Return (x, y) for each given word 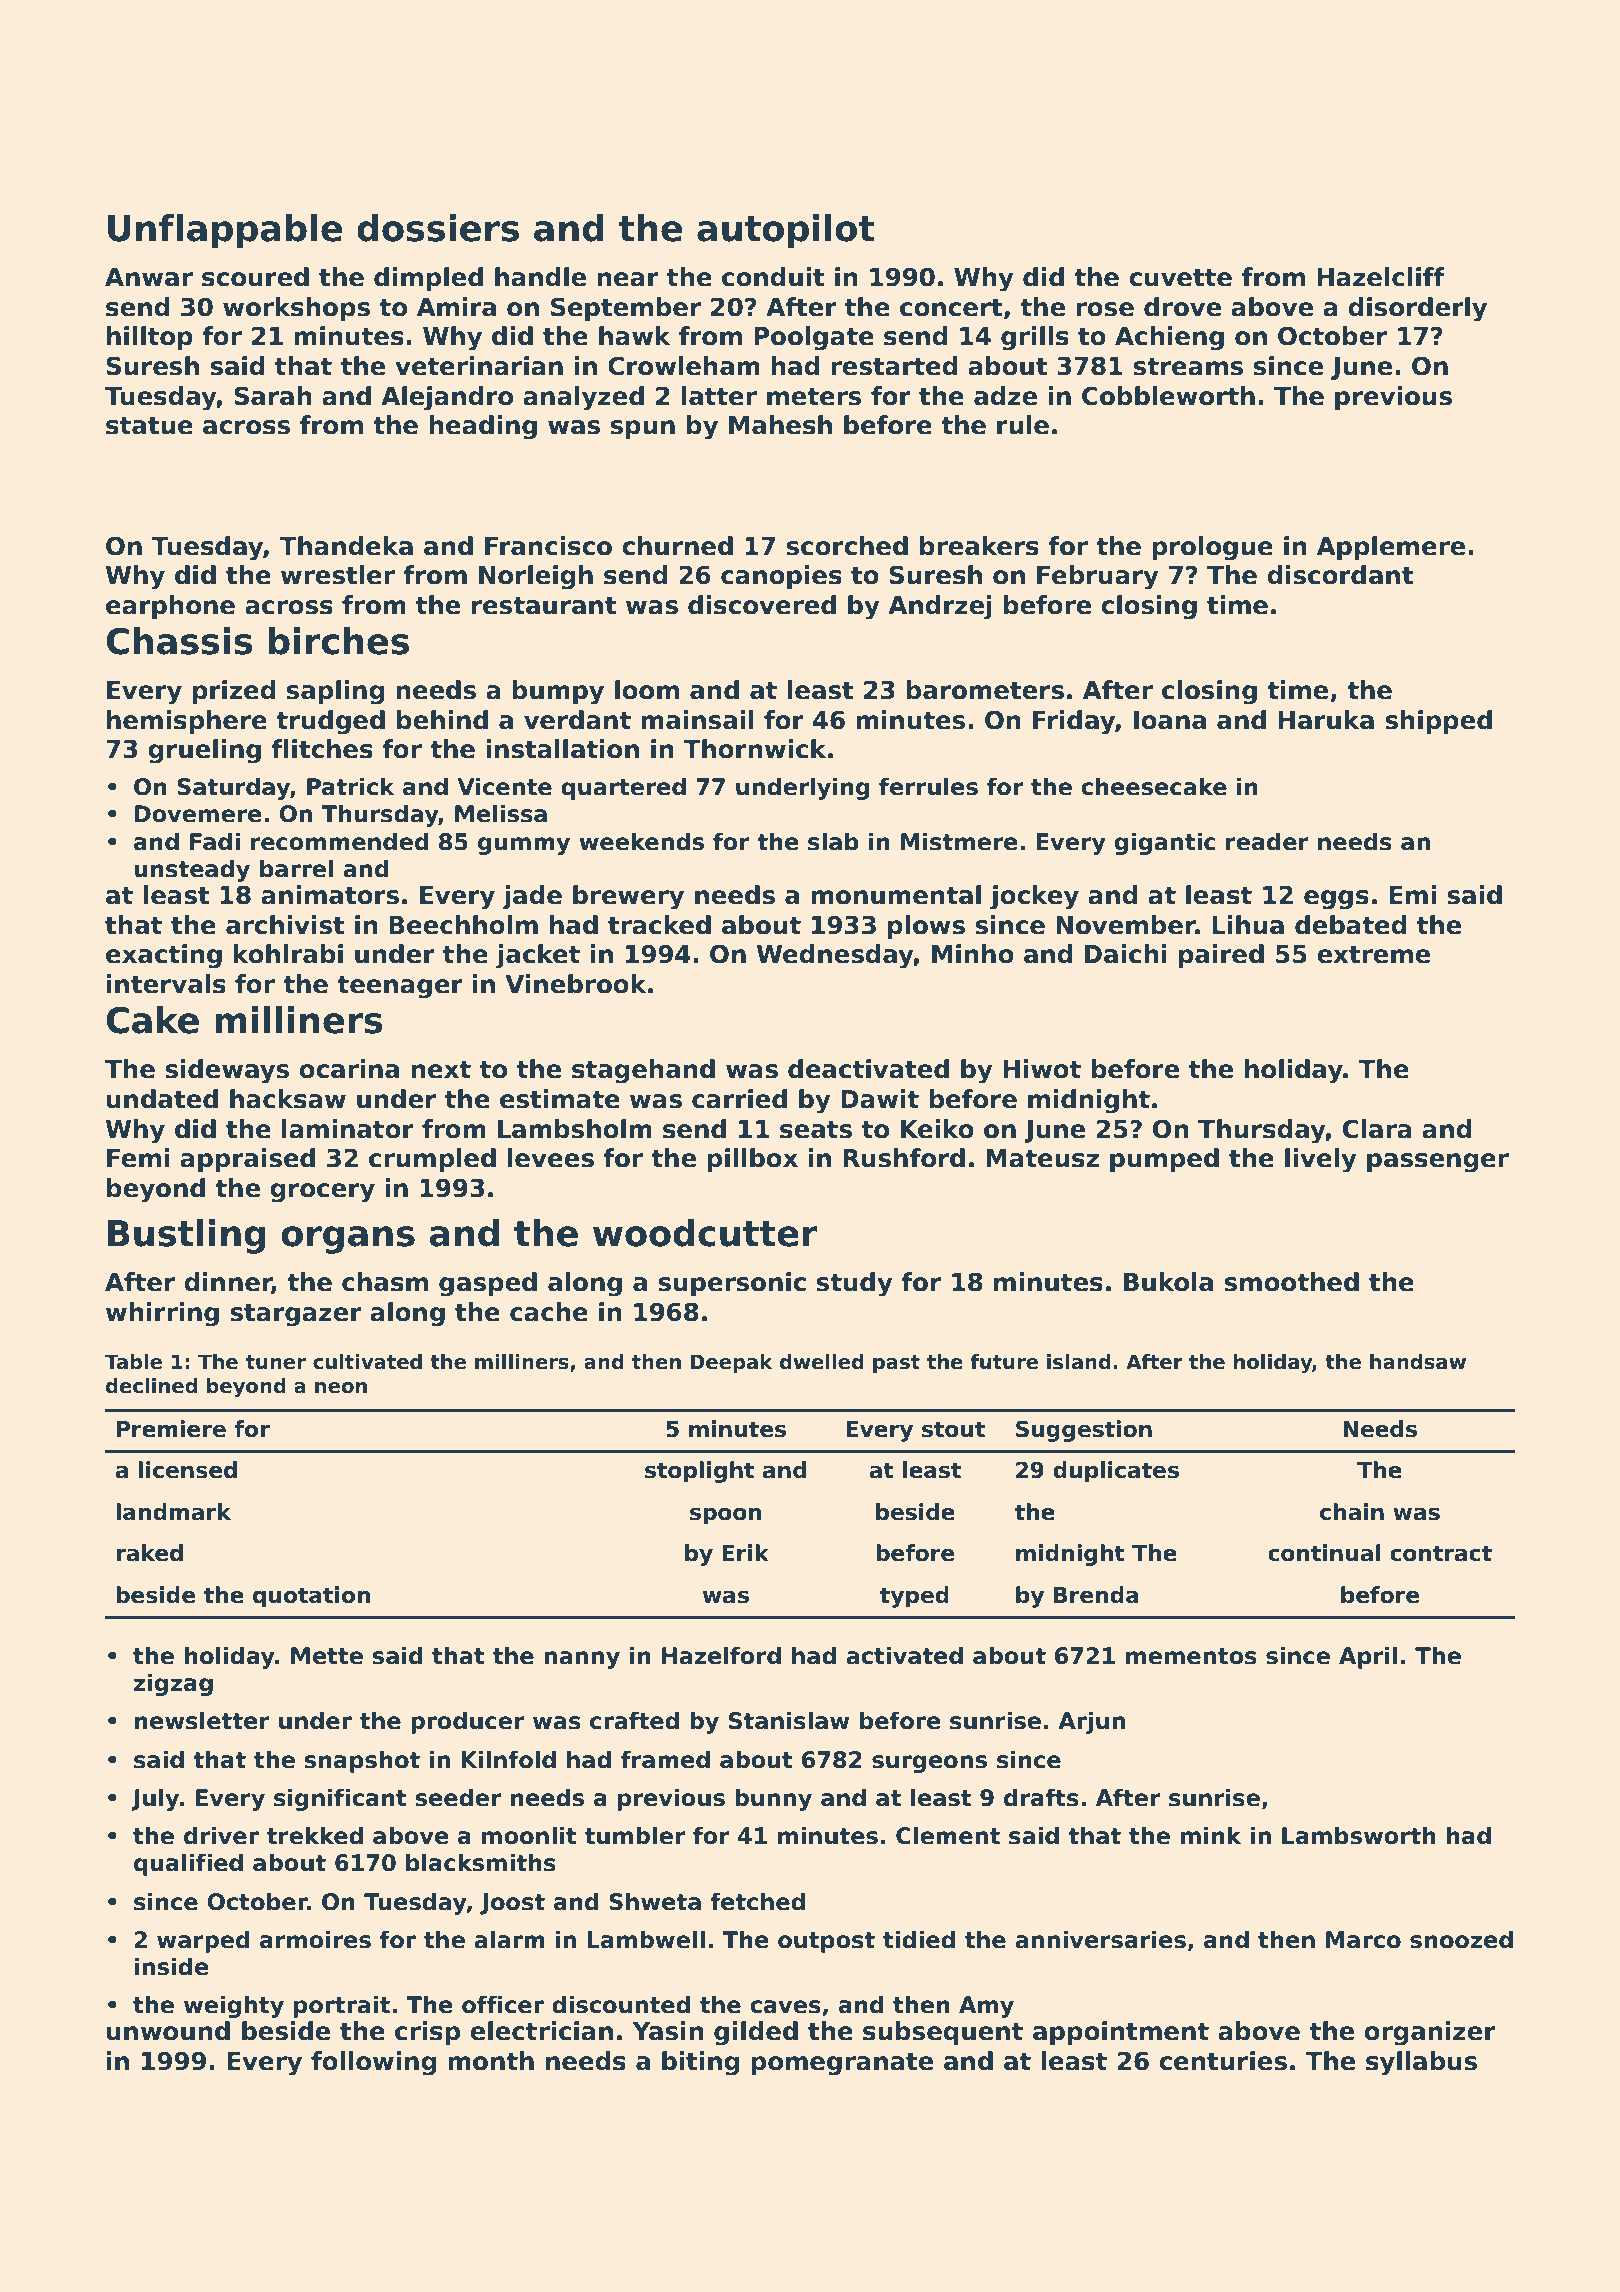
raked (149, 1553)
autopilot (786, 231)
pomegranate (842, 2064)
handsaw (1418, 1362)
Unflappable (225, 231)
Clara (1377, 1129)
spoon (726, 1516)
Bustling (186, 1236)
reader (1267, 841)
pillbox (752, 1160)
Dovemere (198, 814)
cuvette (1180, 277)
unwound (168, 2031)
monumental (896, 895)
